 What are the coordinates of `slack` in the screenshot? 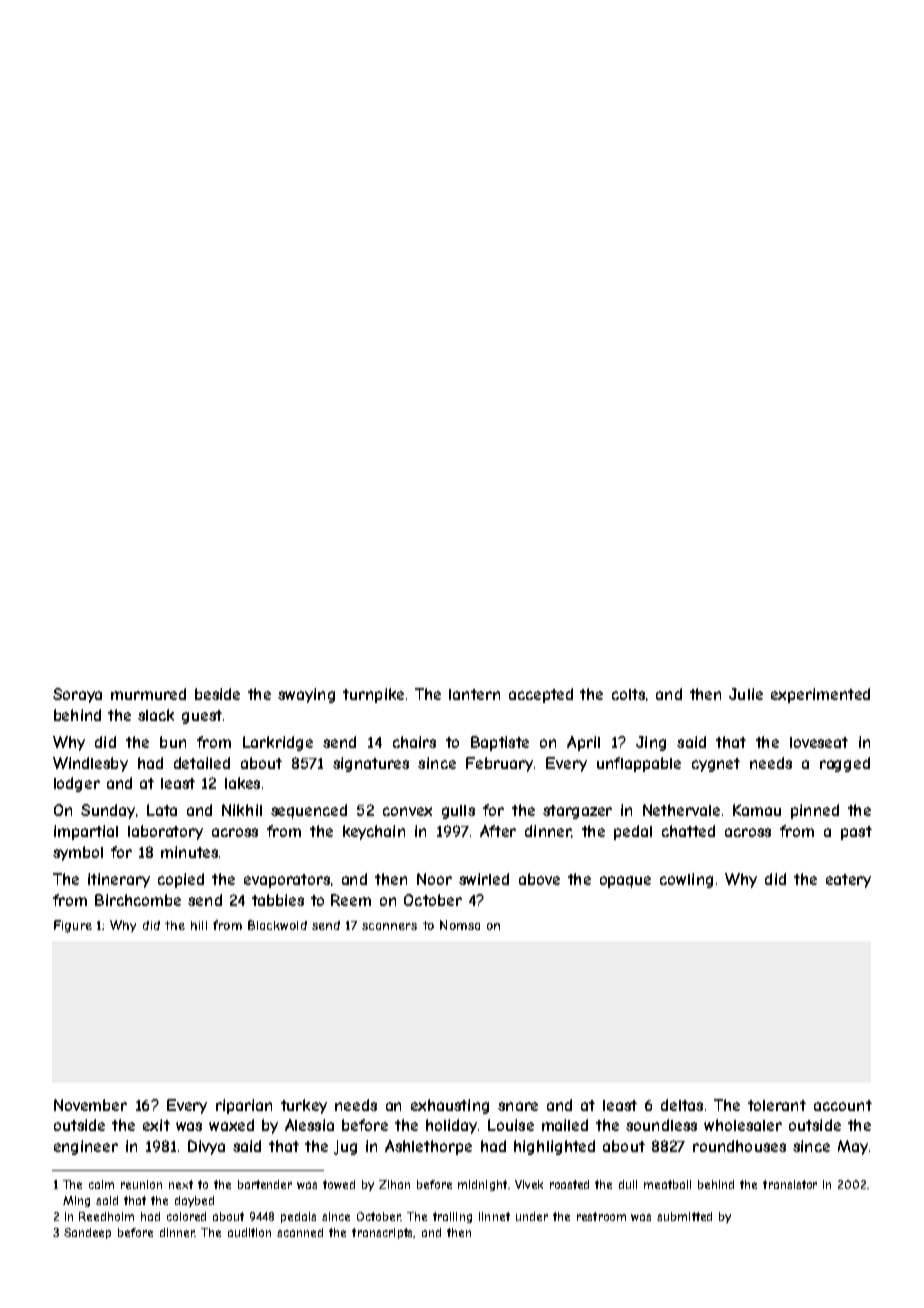 It's located at (156, 715).
